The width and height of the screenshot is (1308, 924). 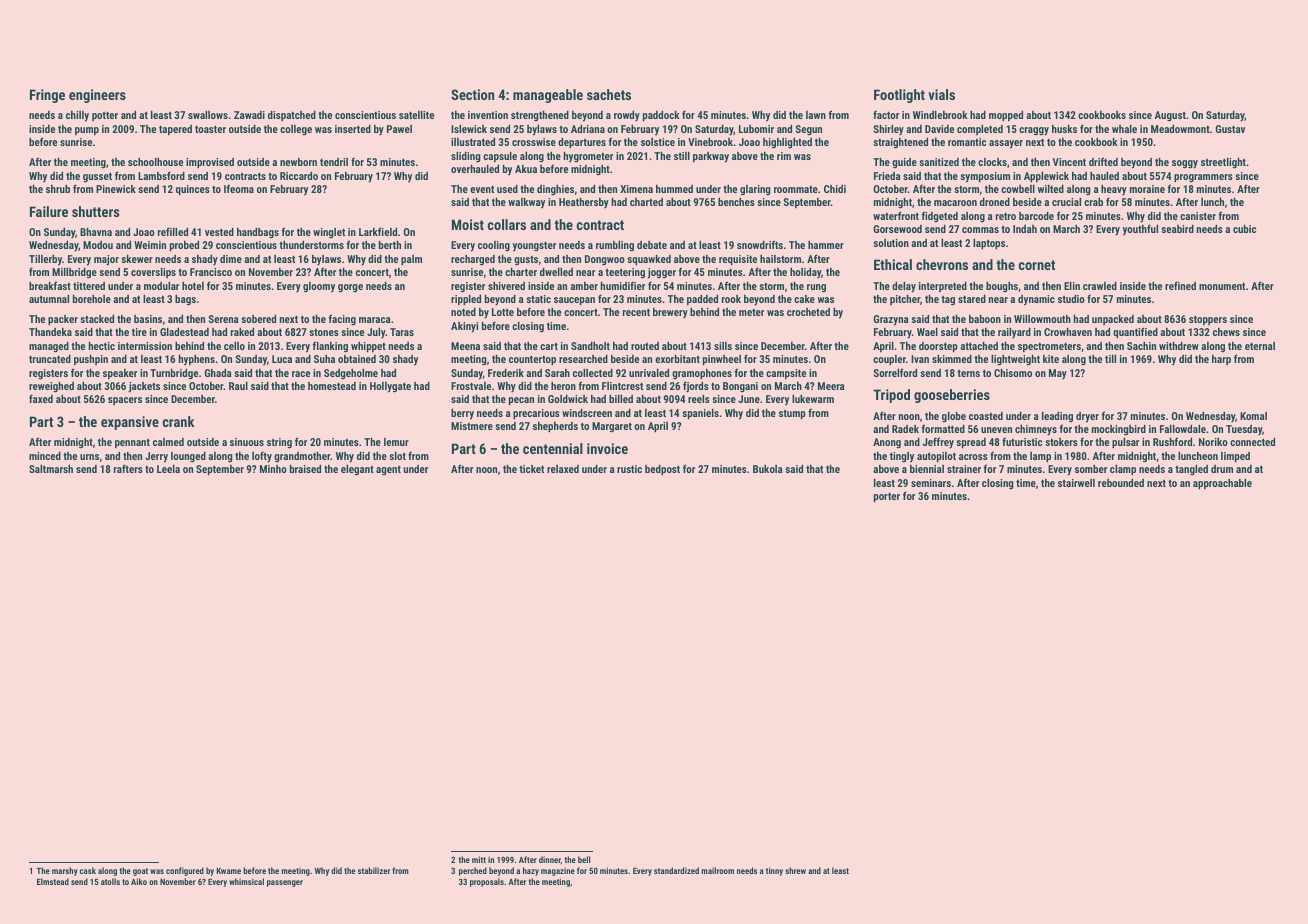 What do you see at coordinates (88, 870) in the screenshot?
I see `cask` at bounding box center [88, 870].
